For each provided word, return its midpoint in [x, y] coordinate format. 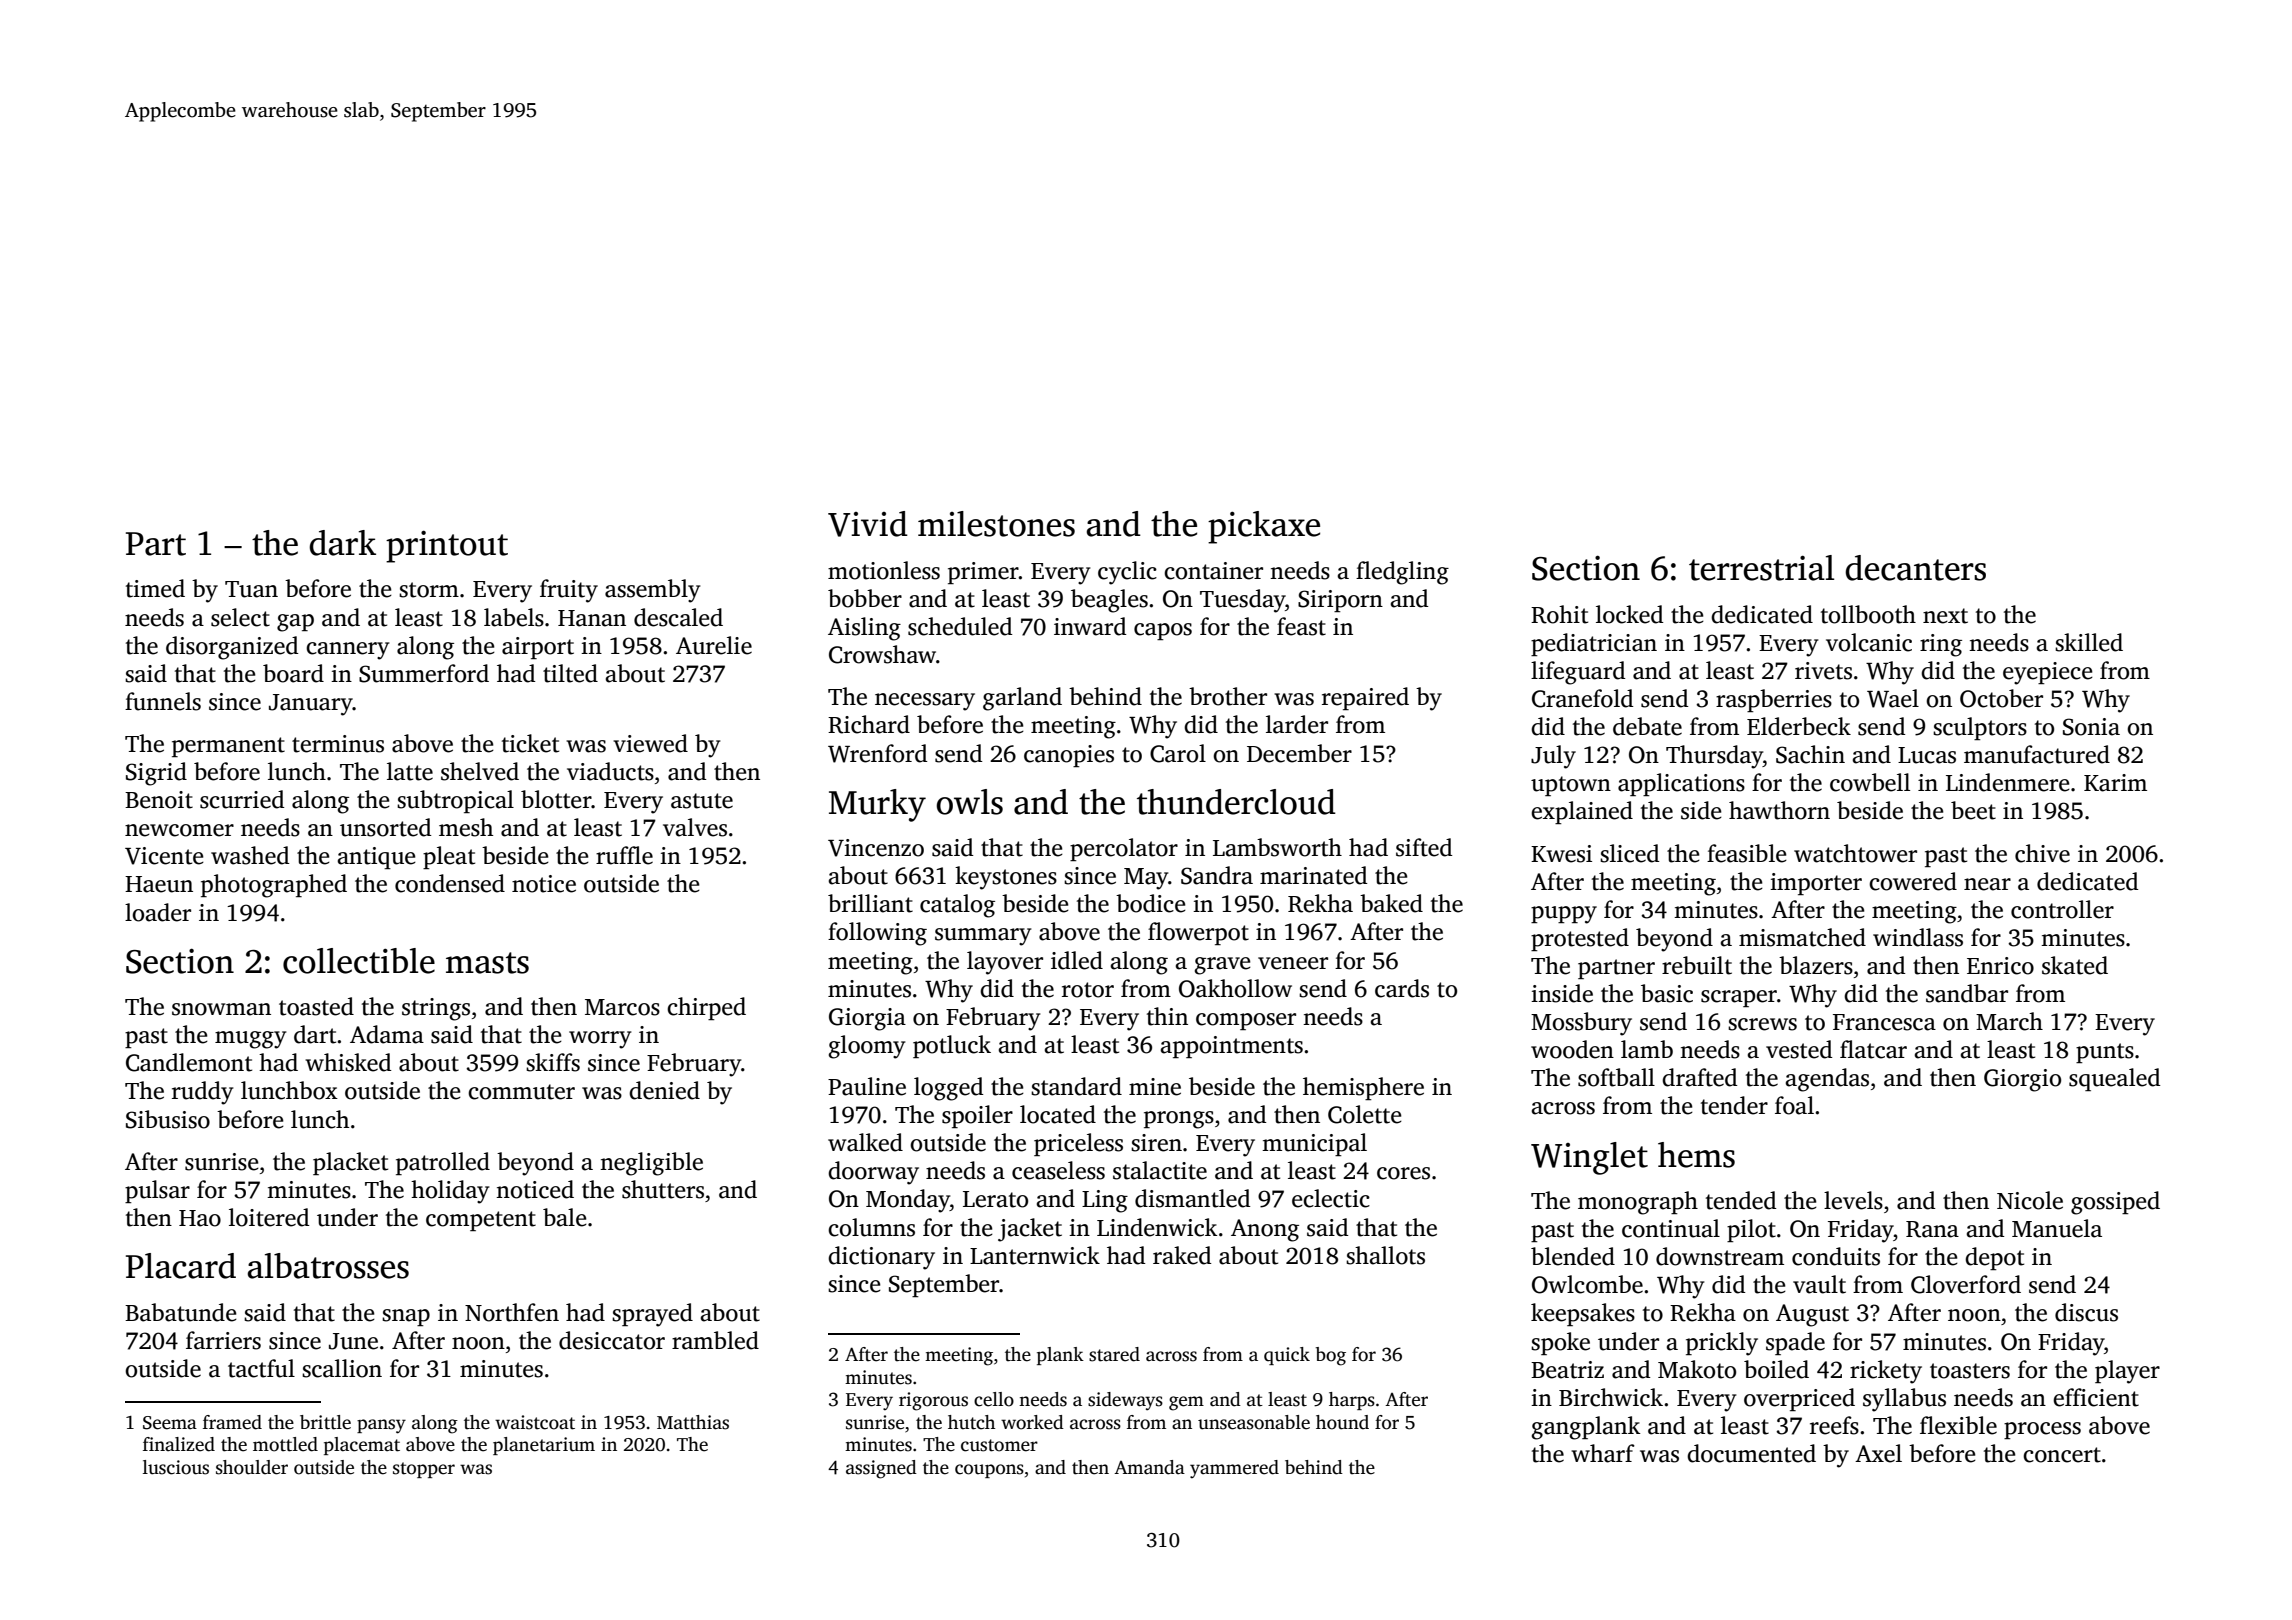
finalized [179, 1444]
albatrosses [328, 1266]
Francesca [1884, 1022]
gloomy [867, 1047]
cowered [1913, 881]
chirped [706, 1008]
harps [1352, 1401]
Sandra [1217, 875]
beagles [1109, 601]
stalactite [1160, 1170]
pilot [1751, 1230]
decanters [1915, 568]
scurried [242, 799]
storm [429, 590]
